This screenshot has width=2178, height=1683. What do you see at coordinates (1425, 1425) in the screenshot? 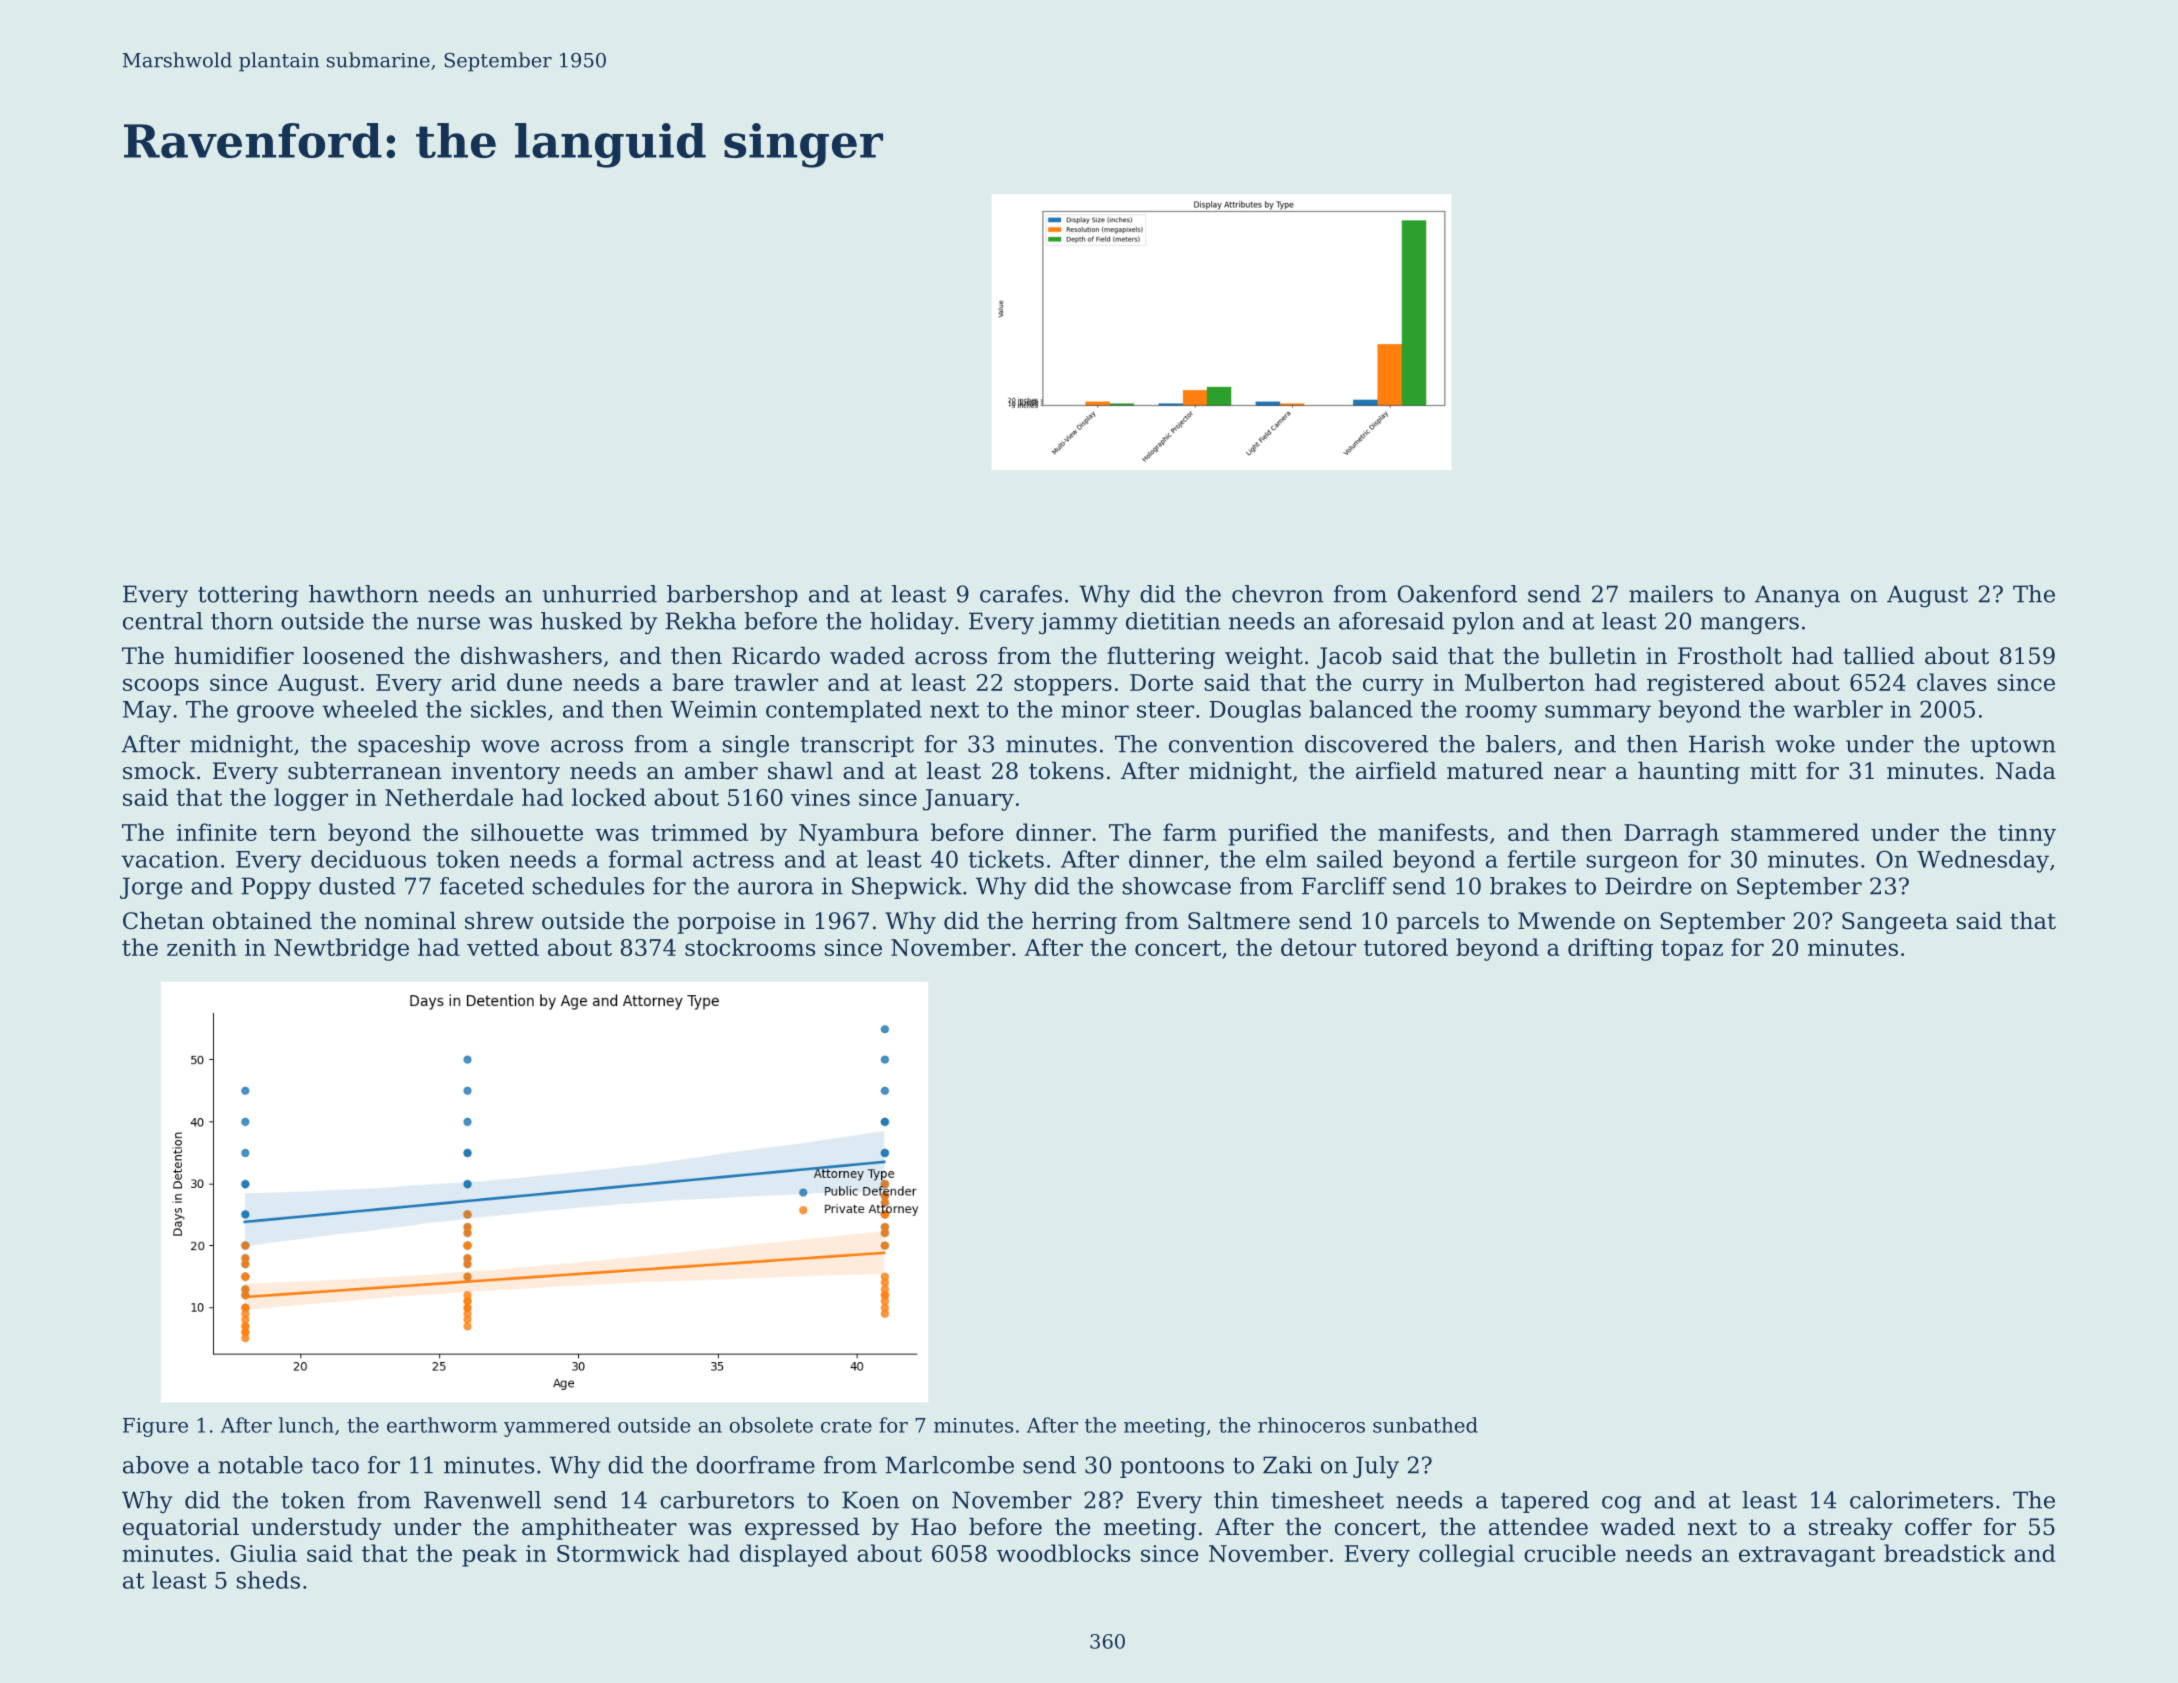
I see `sunbathed` at bounding box center [1425, 1425].
